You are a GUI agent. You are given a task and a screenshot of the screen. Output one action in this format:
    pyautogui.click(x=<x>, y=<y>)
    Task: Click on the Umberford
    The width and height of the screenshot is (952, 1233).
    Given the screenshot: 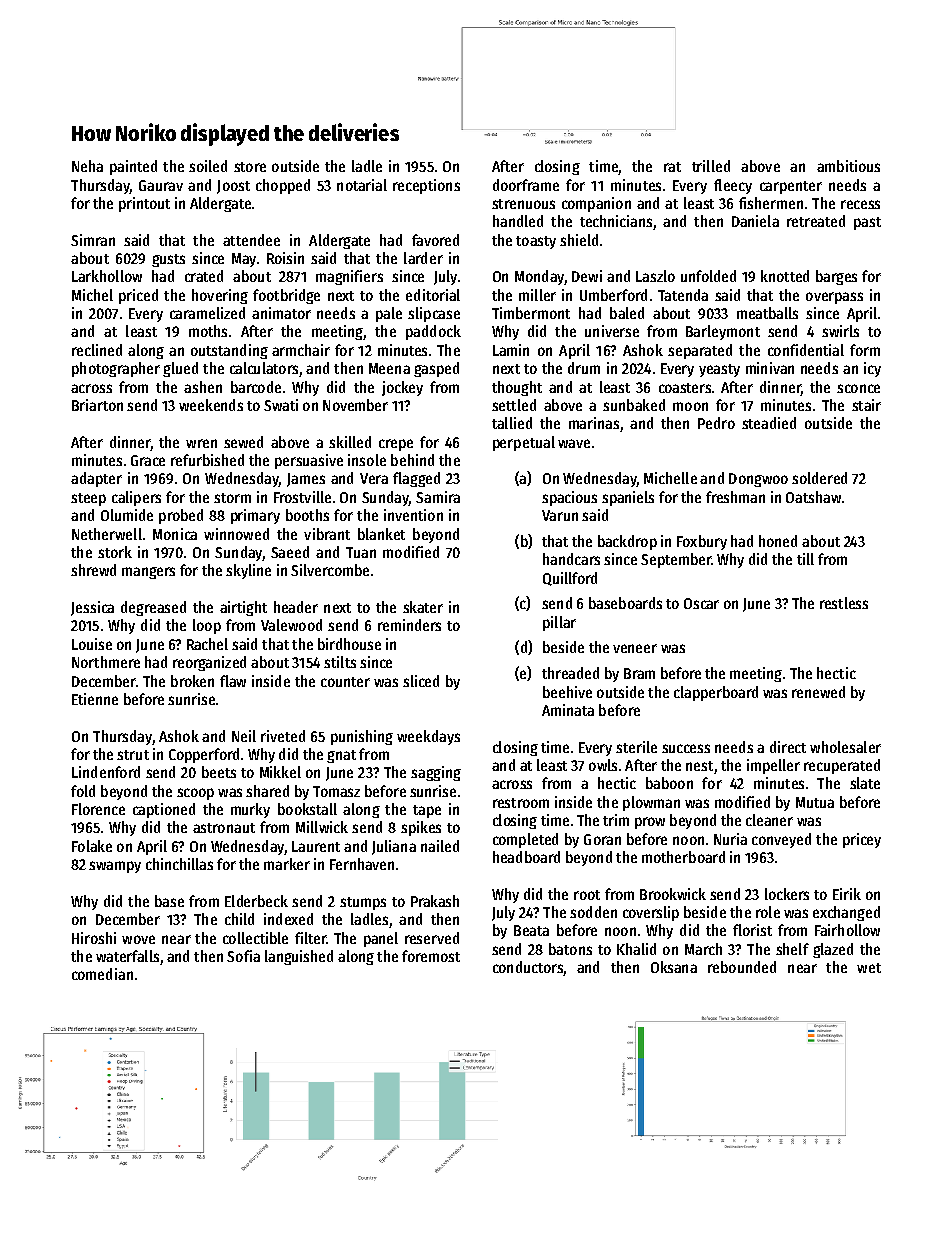 What is the action you would take?
    pyautogui.click(x=613, y=295)
